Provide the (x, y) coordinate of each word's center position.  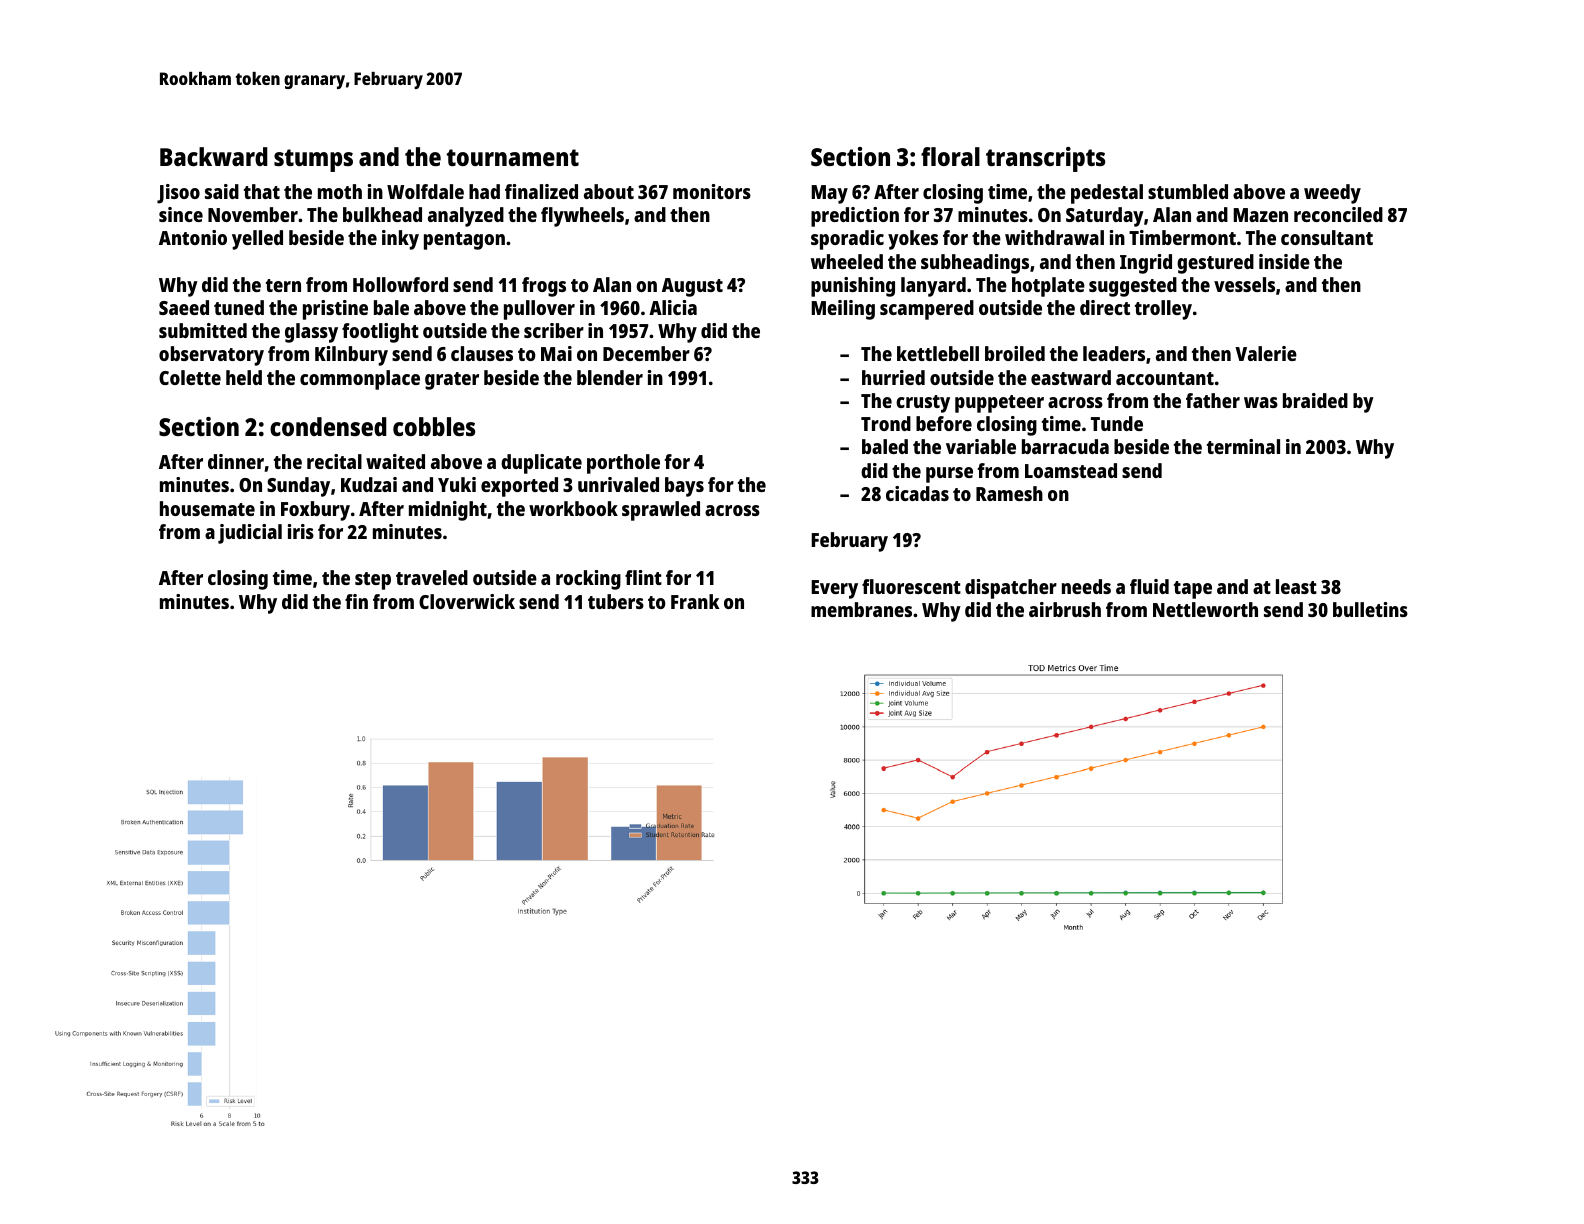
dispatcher (1011, 589)
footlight (380, 333)
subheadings (975, 264)
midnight (448, 511)
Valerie (1266, 353)
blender (610, 377)
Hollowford (400, 284)
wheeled (847, 261)
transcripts (1045, 159)
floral (950, 156)
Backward (214, 156)
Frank (695, 601)
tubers (616, 601)
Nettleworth (1205, 609)
